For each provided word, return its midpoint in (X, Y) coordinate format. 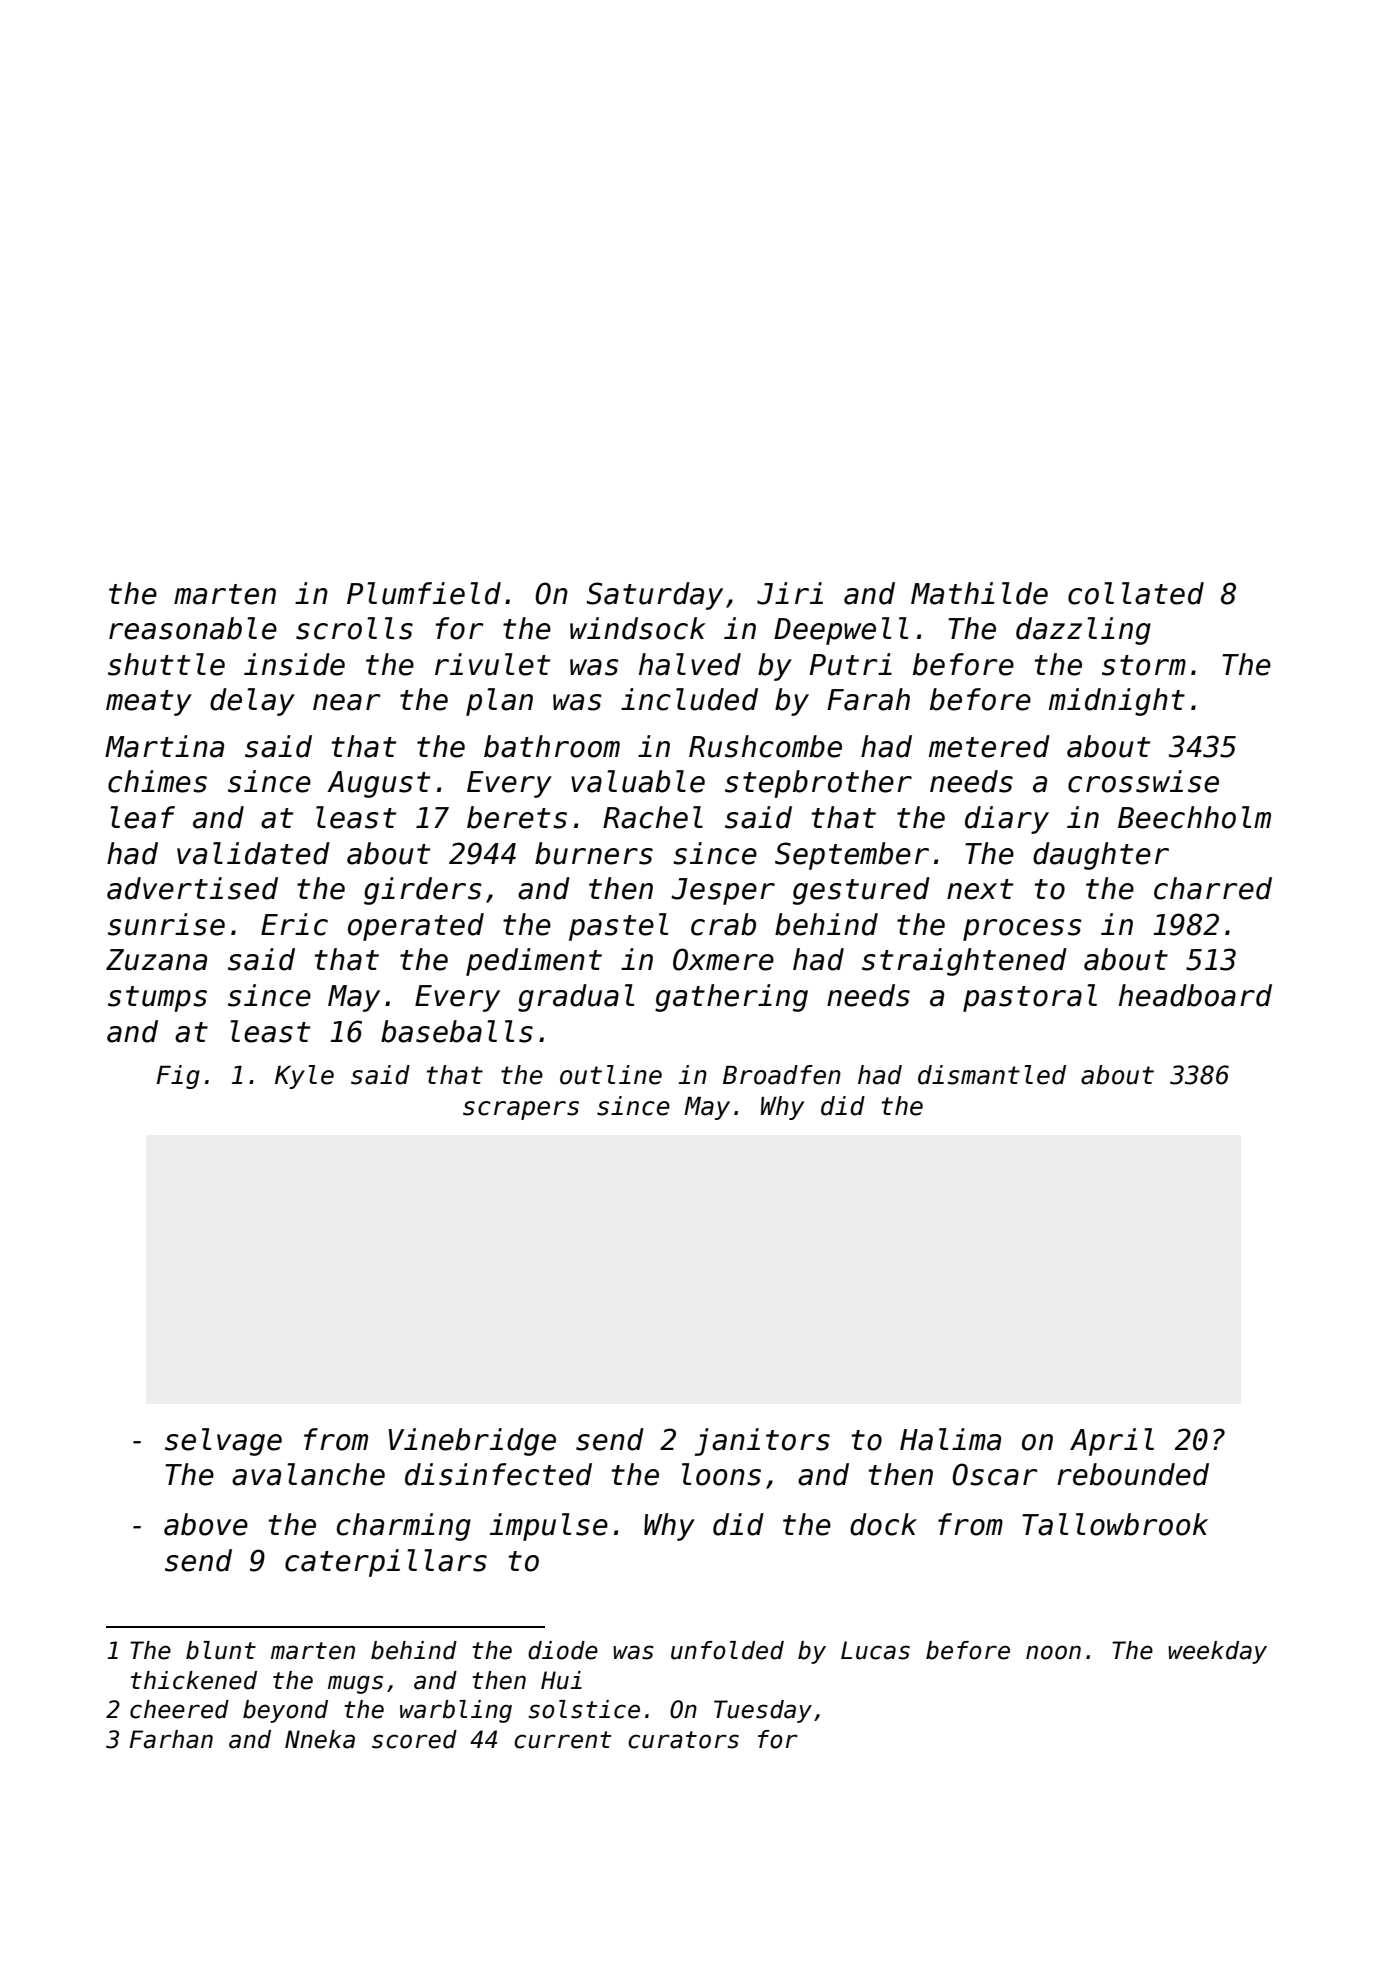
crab (723, 924)
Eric (294, 924)
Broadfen (782, 1075)
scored (414, 1739)
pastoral (1030, 998)
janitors (762, 1442)
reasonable (193, 628)
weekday (1217, 1652)
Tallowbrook (1115, 1524)
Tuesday (763, 1711)
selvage (223, 1442)
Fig (178, 1077)
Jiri (790, 593)
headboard (1195, 995)
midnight (1117, 702)
